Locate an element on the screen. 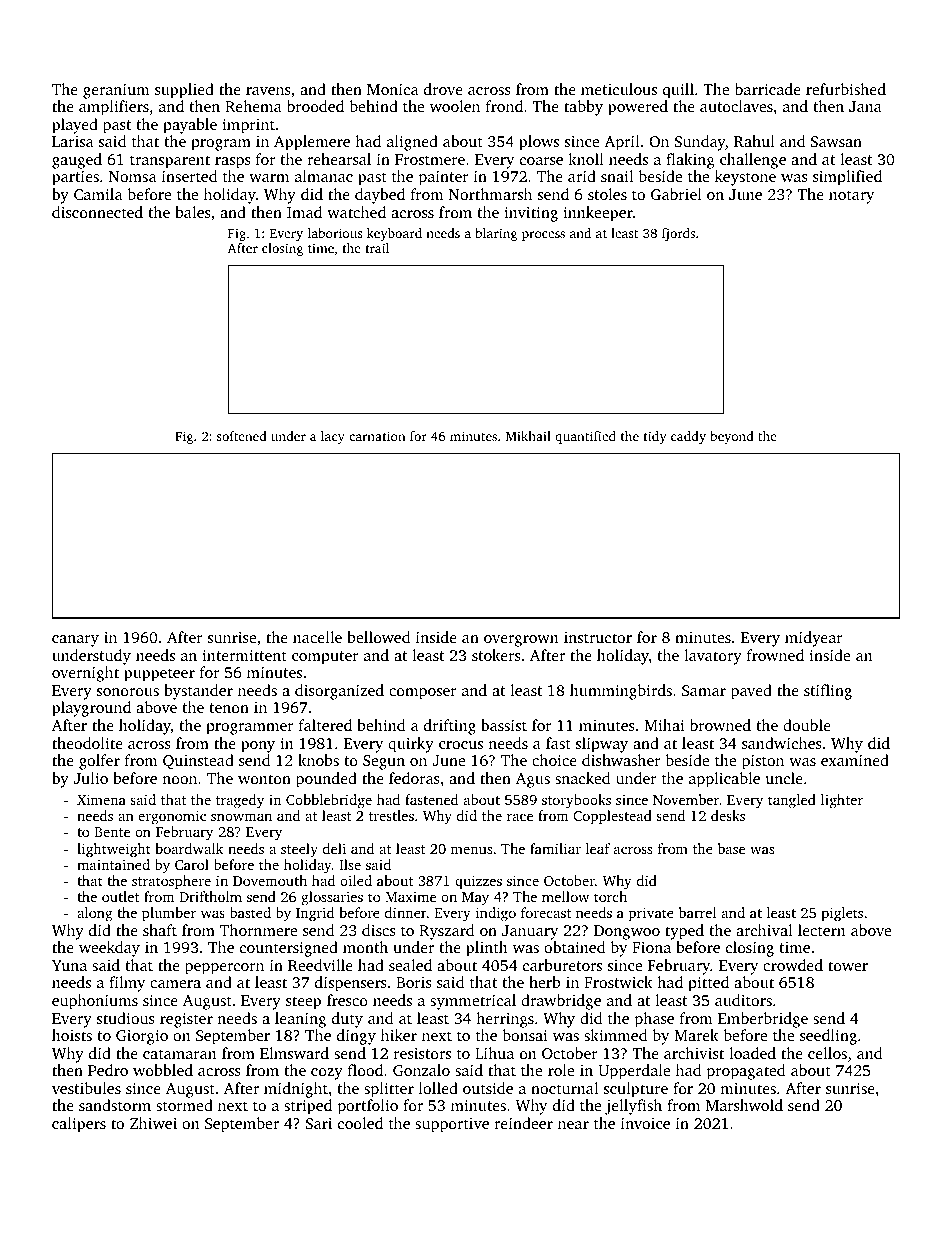 This screenshot has width=952, height=1233. intermittent is located at coordinates (244, 655).
